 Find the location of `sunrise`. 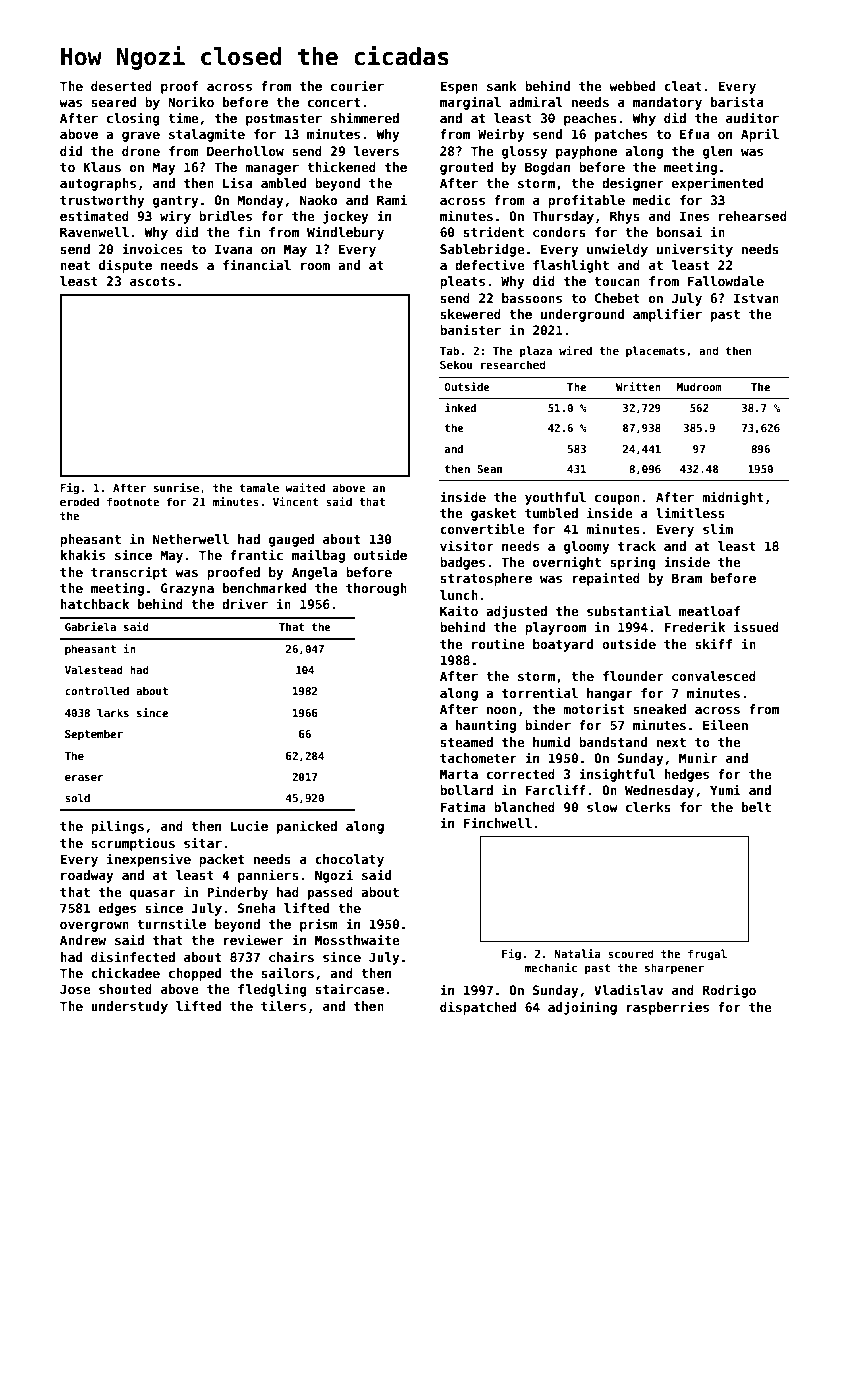

sunrise is located at coordinates (176, 487).
